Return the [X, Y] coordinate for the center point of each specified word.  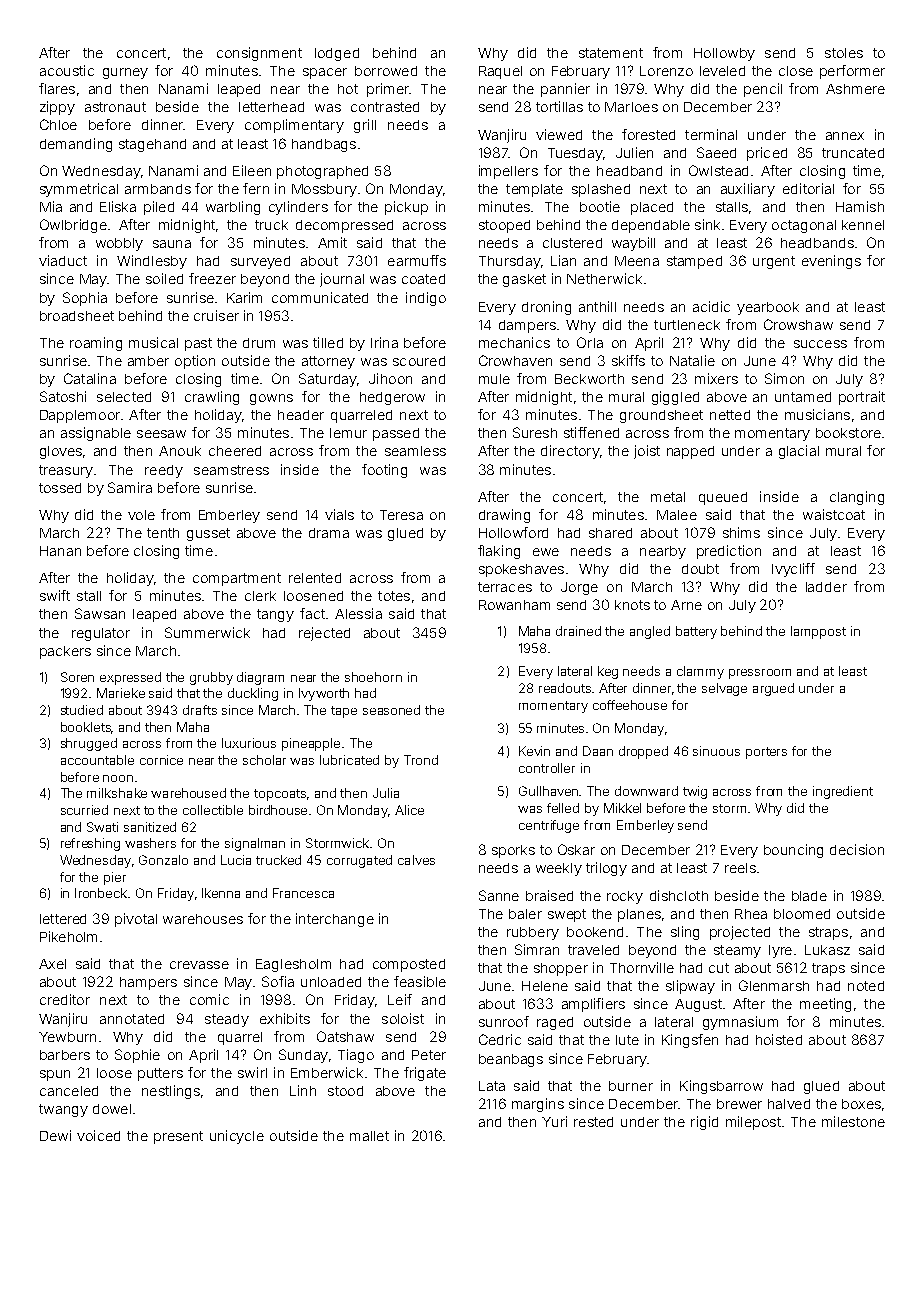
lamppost [818, 632]
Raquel [500, 72]
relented [315, 578]
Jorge [579, 588]
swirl [252, 1072]
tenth [163, 533]
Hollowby [724, 54]
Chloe [58, 124]
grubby [211, 678]
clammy [700, 672]
